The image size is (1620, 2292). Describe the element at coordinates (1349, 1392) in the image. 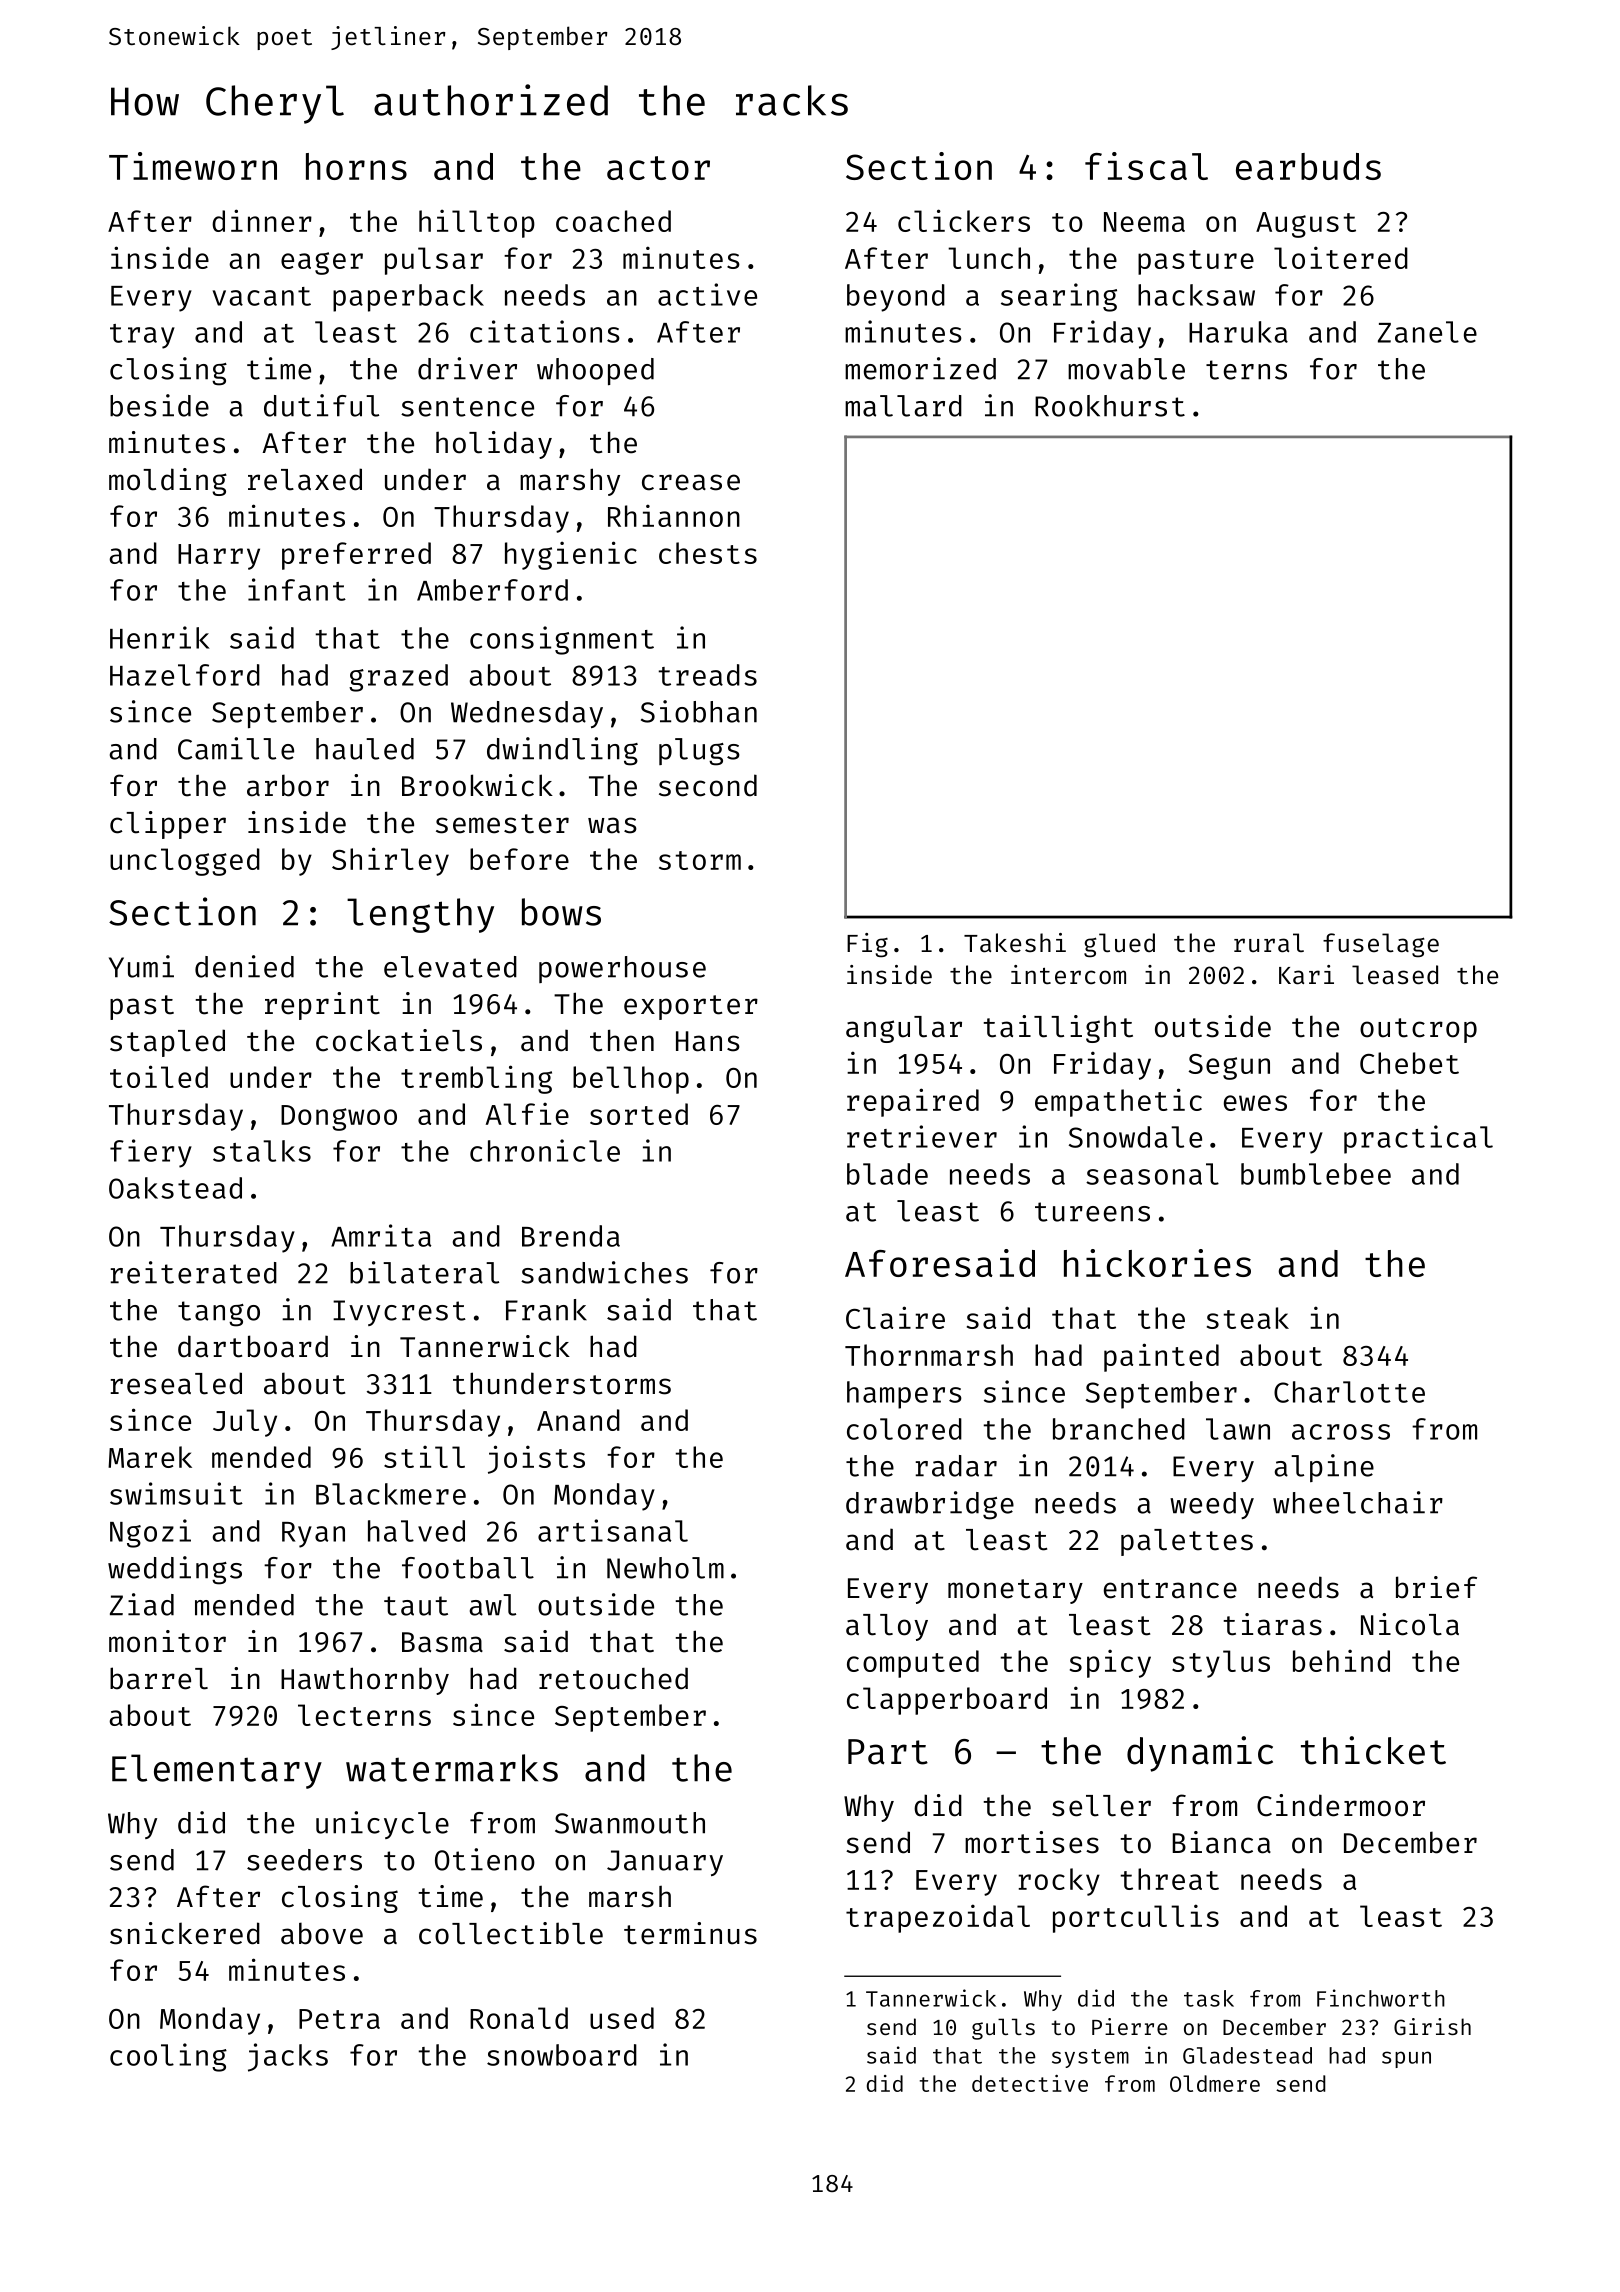

I see `Charlotte` at that location.
